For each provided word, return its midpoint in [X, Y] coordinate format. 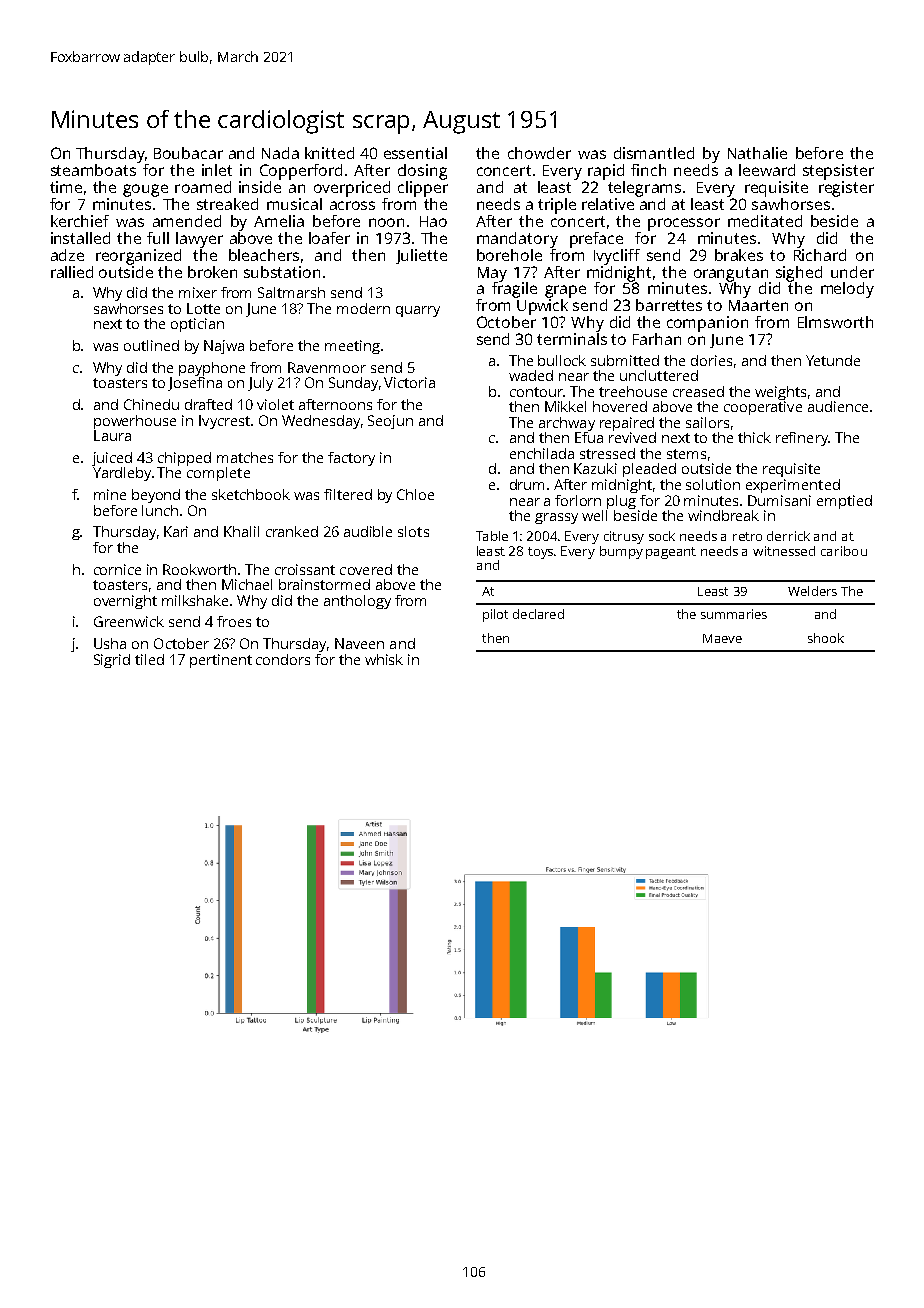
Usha [110, 643]
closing [422, 172]
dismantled [654, 153]
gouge [145, 190]
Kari [176, 531]
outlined [151, 345]
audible [368, 531]
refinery [802, 439]
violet [275, 404]
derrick [788, 536]
